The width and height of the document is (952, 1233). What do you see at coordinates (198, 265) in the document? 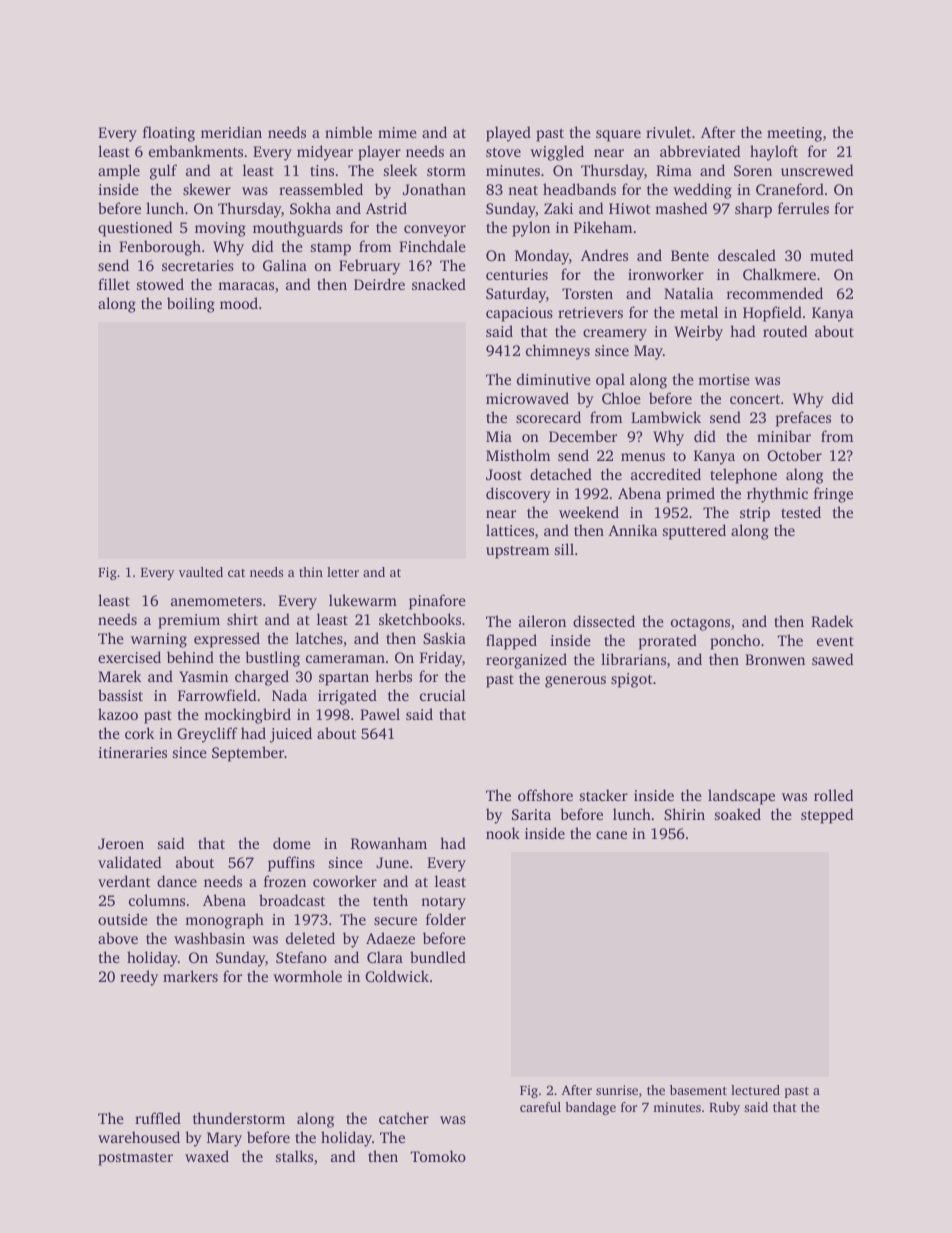
I see `secretaries` at bounding box center [198, 265].
